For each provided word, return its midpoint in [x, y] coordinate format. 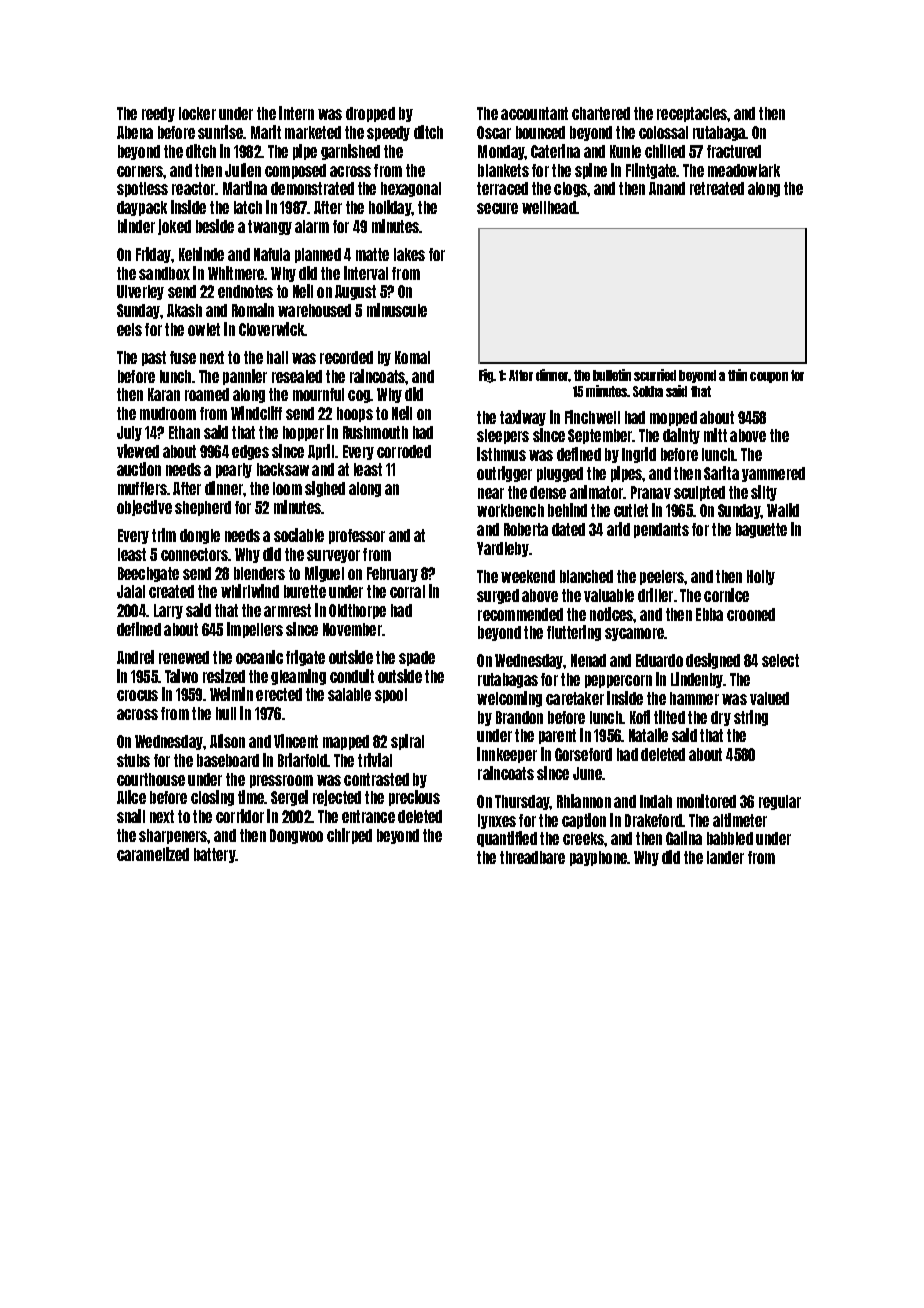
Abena [135, 132]
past [154, 358]
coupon [769, 377]
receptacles [692, 114]
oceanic [259, 657]
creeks [584, 838]
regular [780, 802]
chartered [601, 113]
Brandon [519, 717]
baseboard [228, 760]
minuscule [397, 310]
